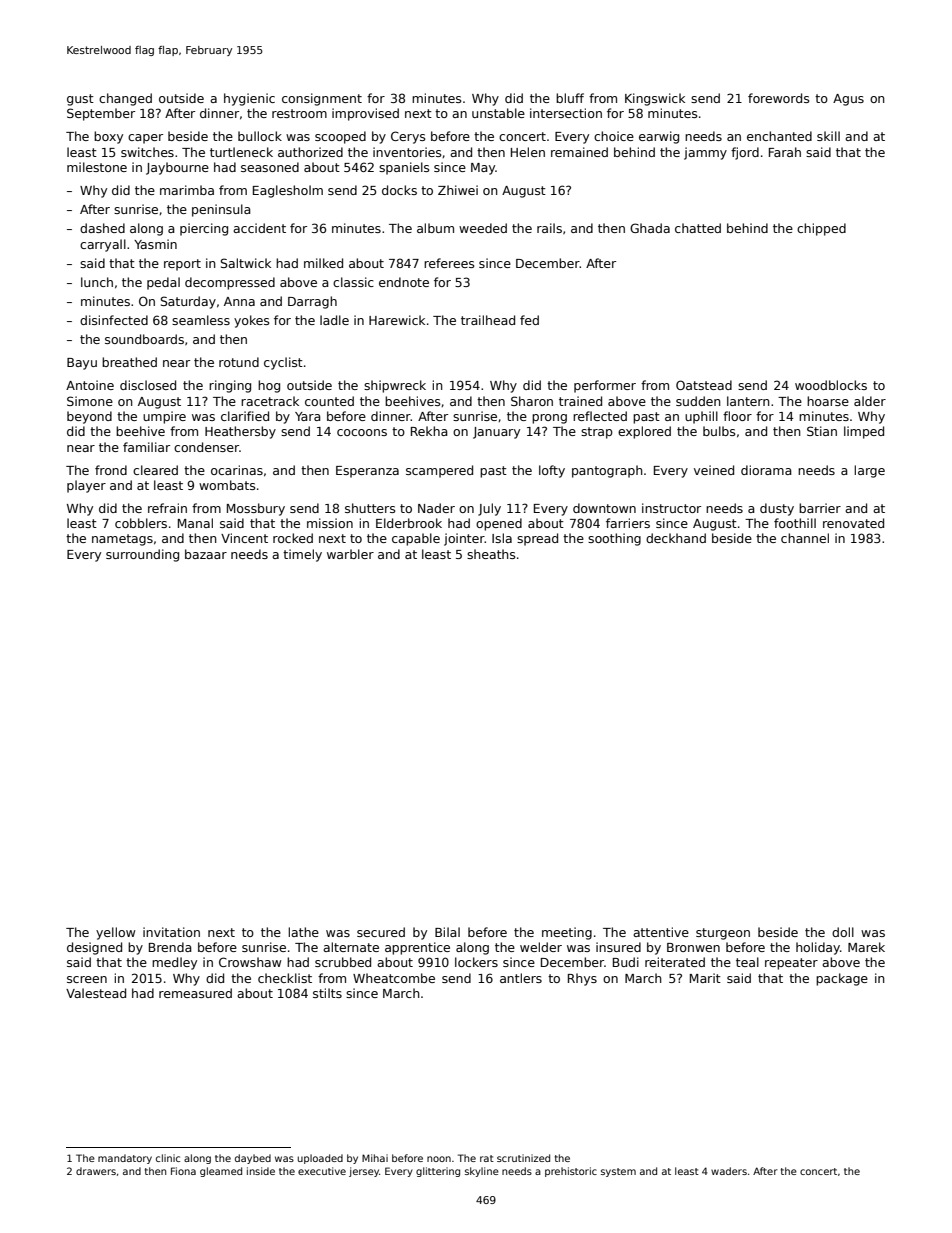 The image size is (952, 1233). Describe the element at coordinates (488, 320) in the screenshot. I see `trailhead` at that location.
